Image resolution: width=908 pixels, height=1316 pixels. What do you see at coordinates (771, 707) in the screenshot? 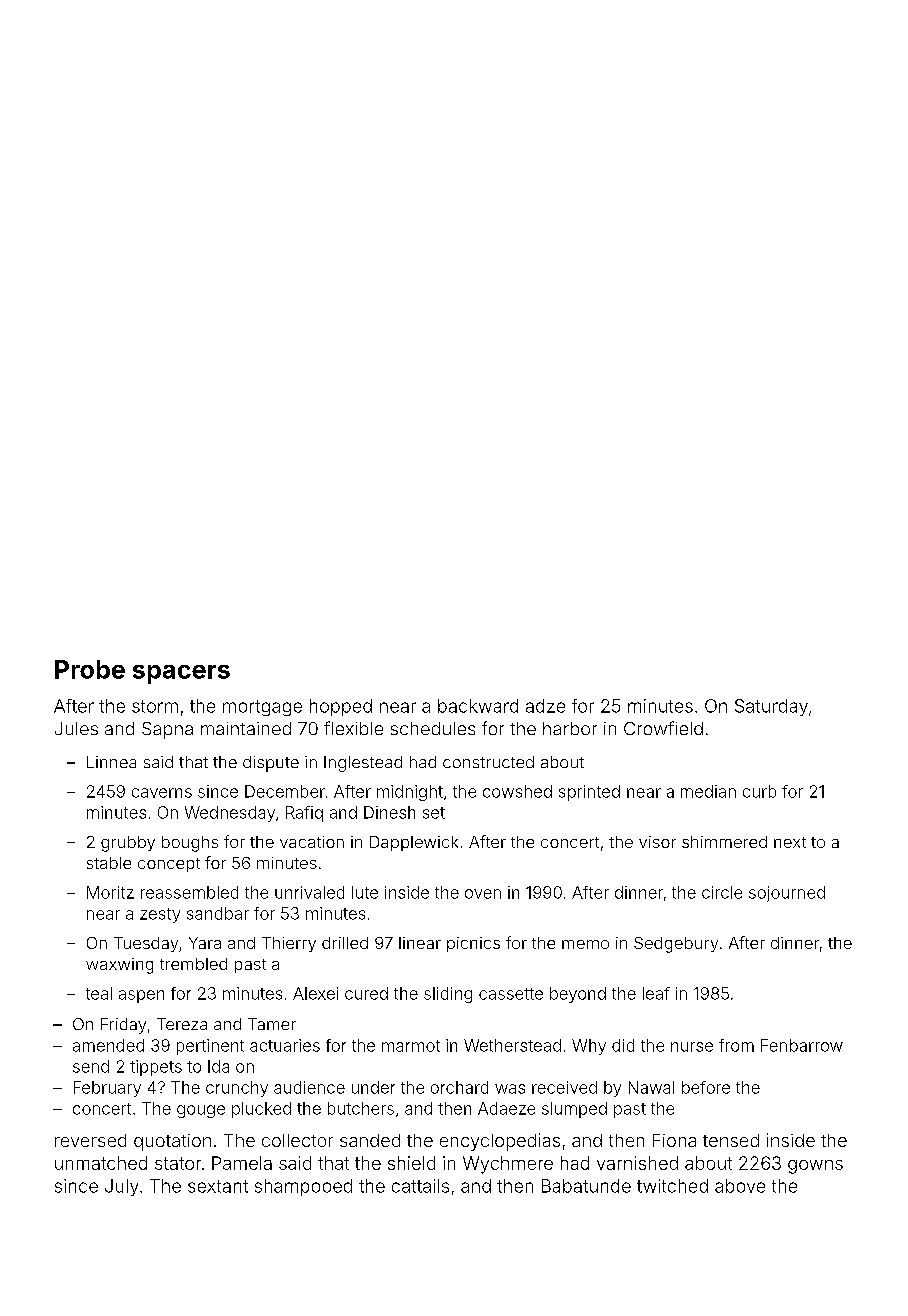
I see `Saturday` at bounding box center [771, 707].
